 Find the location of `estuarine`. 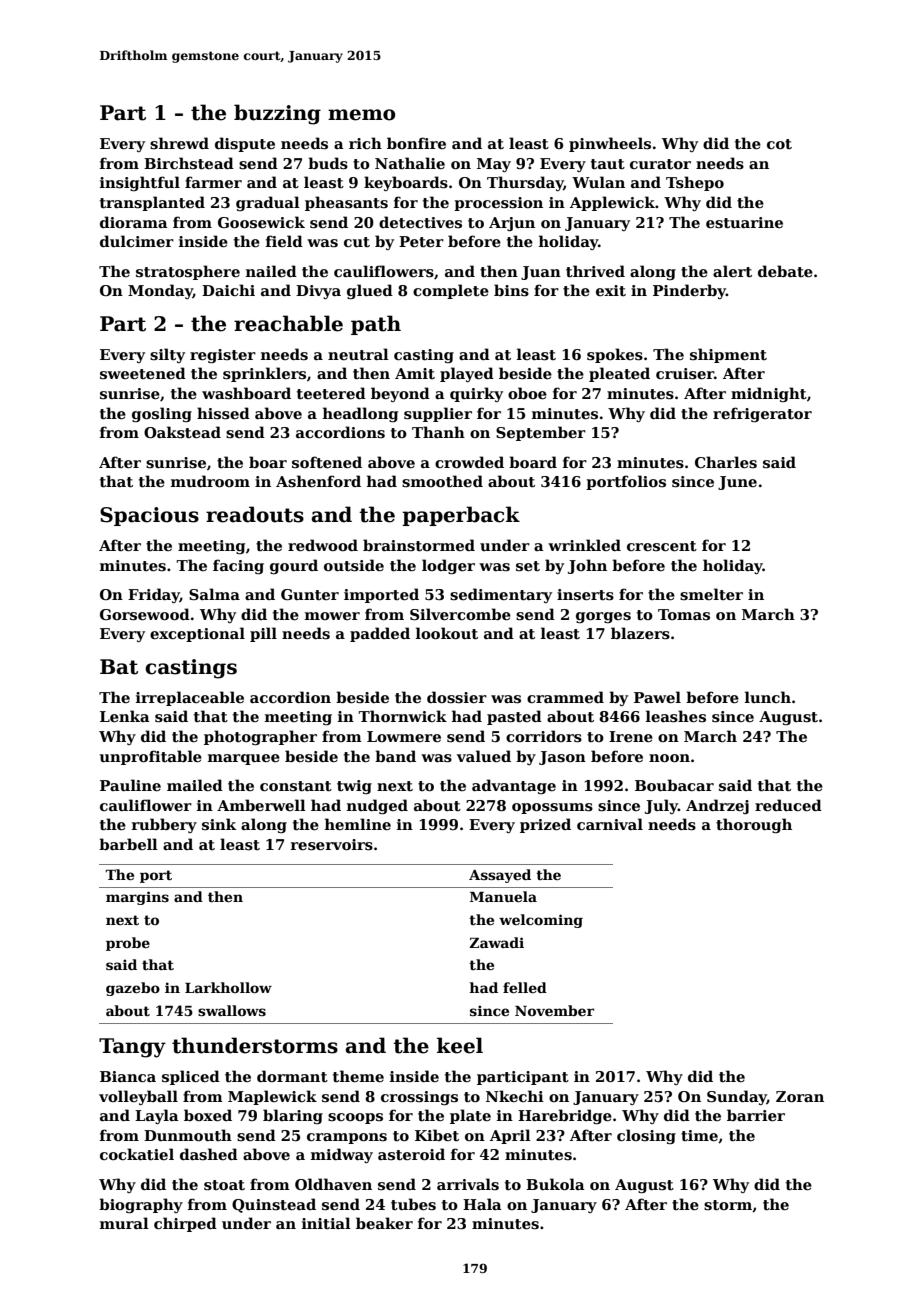

estuarine is located at coordinates (744, 222).
